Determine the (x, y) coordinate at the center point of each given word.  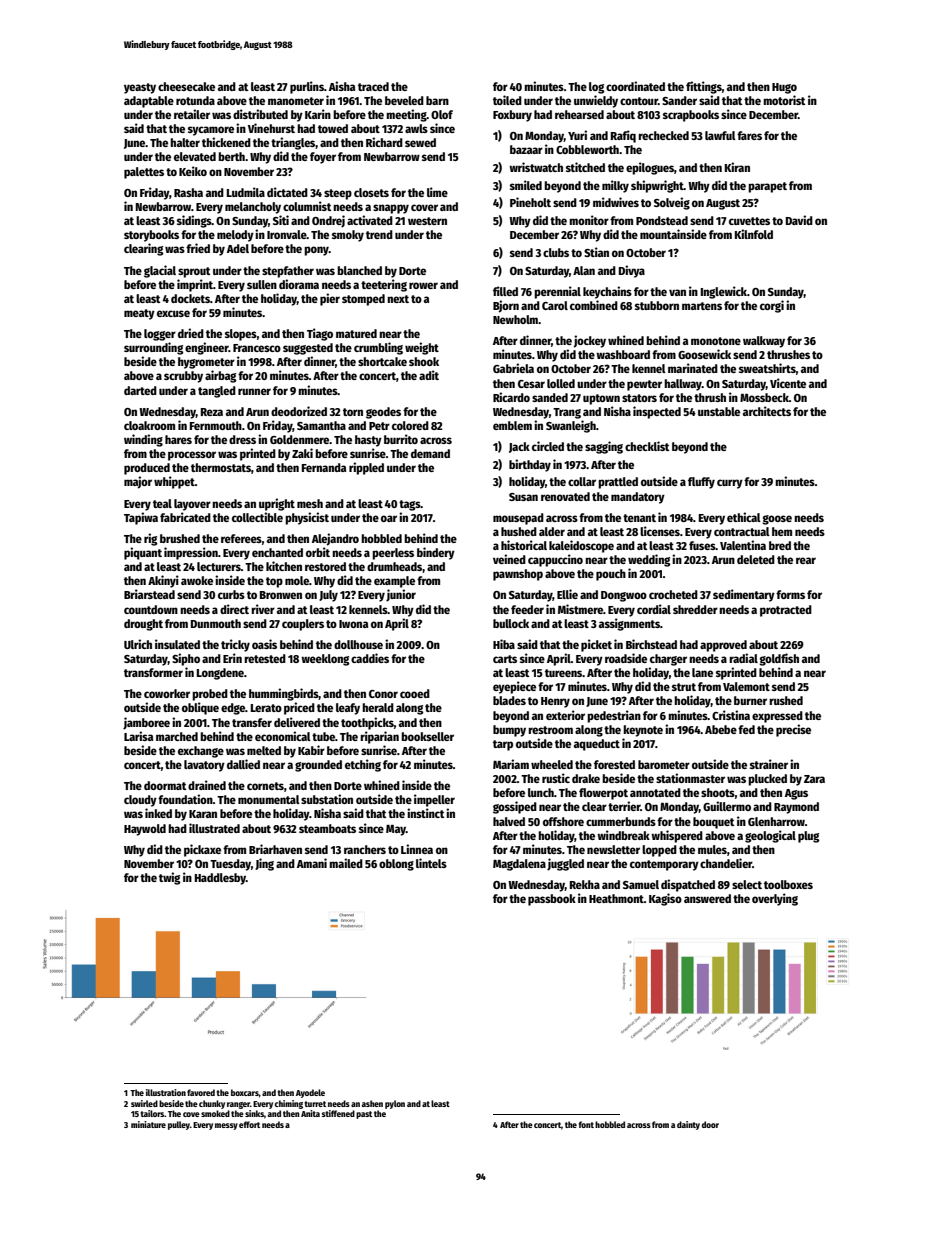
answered (707, 898)
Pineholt (530, 202)
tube (323, 736)
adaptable (149, 102)
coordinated (635, 86)
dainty (688, 1125)
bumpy (509, 731)
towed (333, 128)
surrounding (154, 348)
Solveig (672, 203)
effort (249, 1124)
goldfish (779, 659)
